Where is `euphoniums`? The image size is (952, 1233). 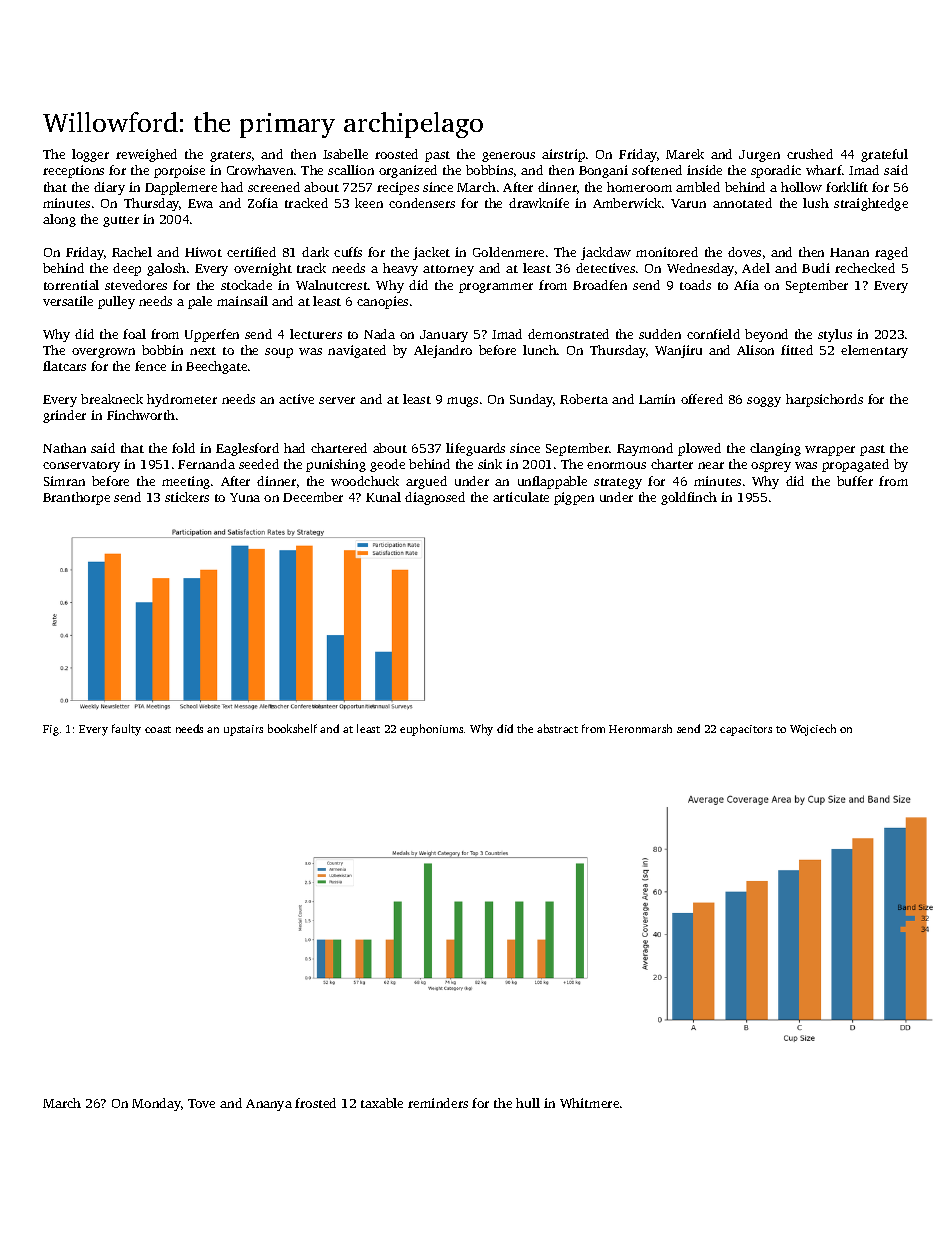
euphoniums is located at coordinates (431, 730).
